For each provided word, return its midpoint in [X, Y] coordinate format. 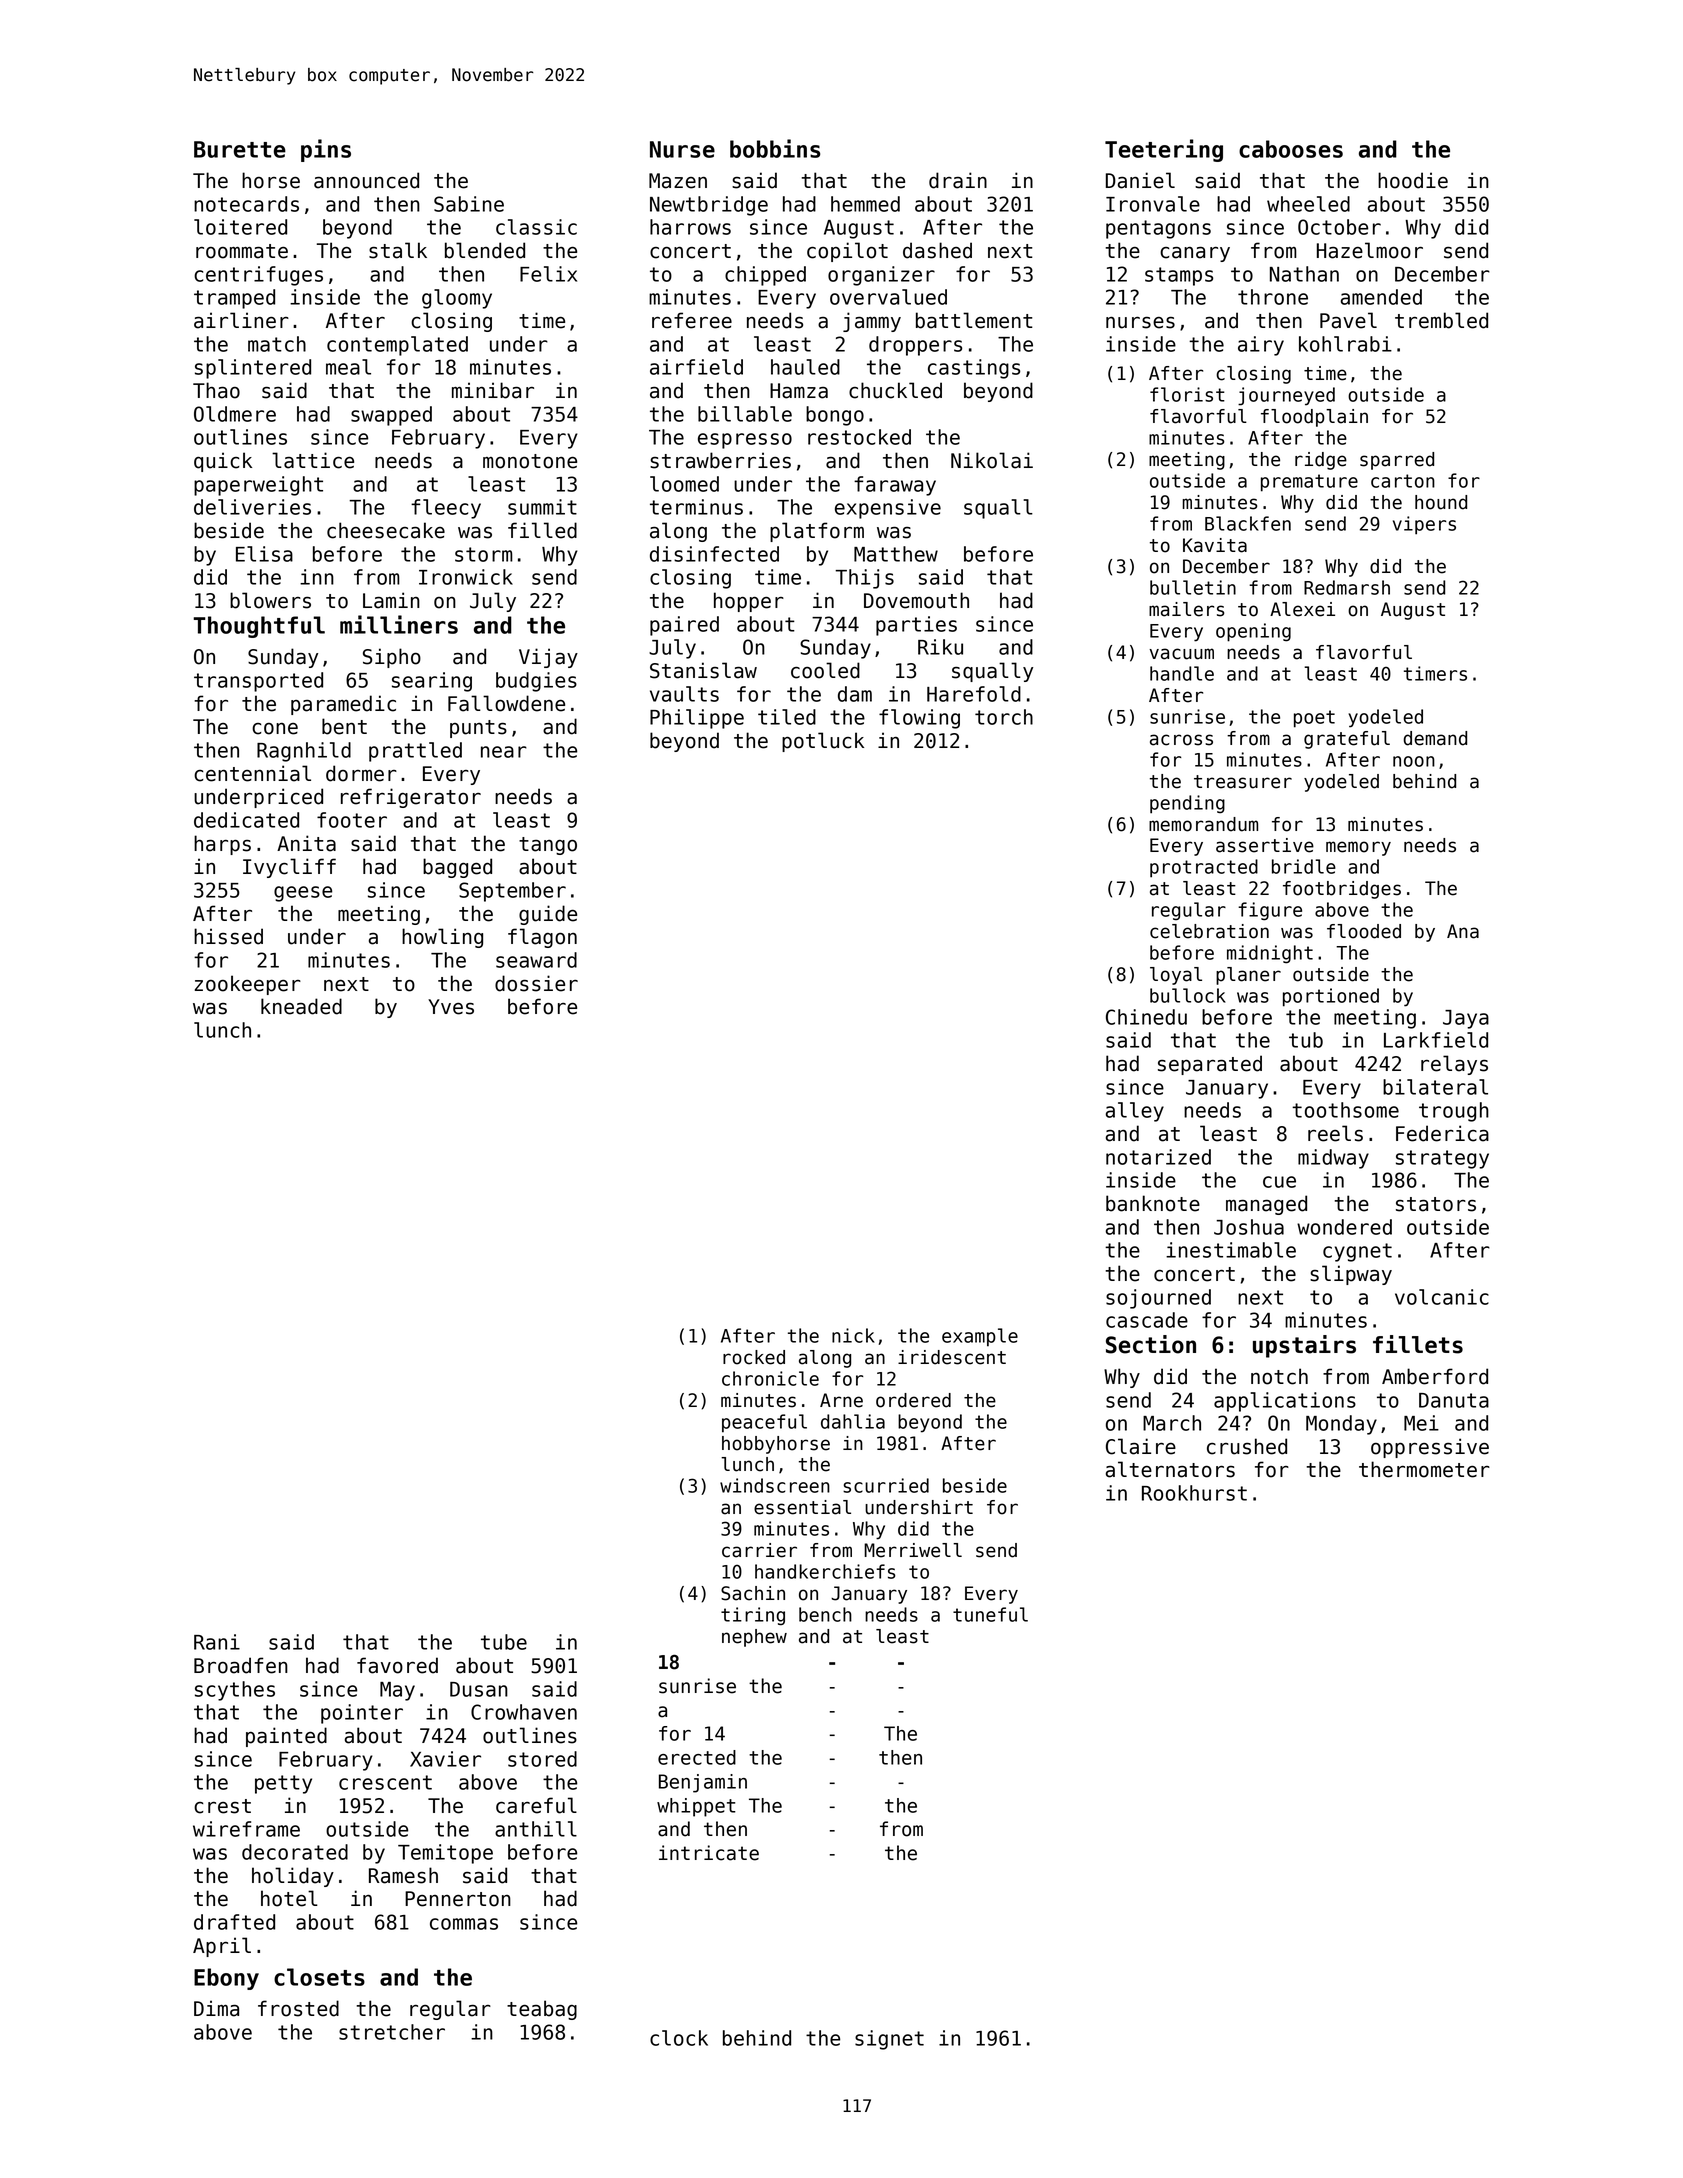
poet [1314, 719]
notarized [1158, 1157]
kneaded [301, 1006]
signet [889, 2040]
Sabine [469, 204]
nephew [754, 1638]
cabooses [1291, 149]
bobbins [775, 148]
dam [855, 694]
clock [679, 2038]
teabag [542, 2010]
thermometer [1424, 1469]
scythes [235, 1691]
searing [432, 682]
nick [853, 1335]
